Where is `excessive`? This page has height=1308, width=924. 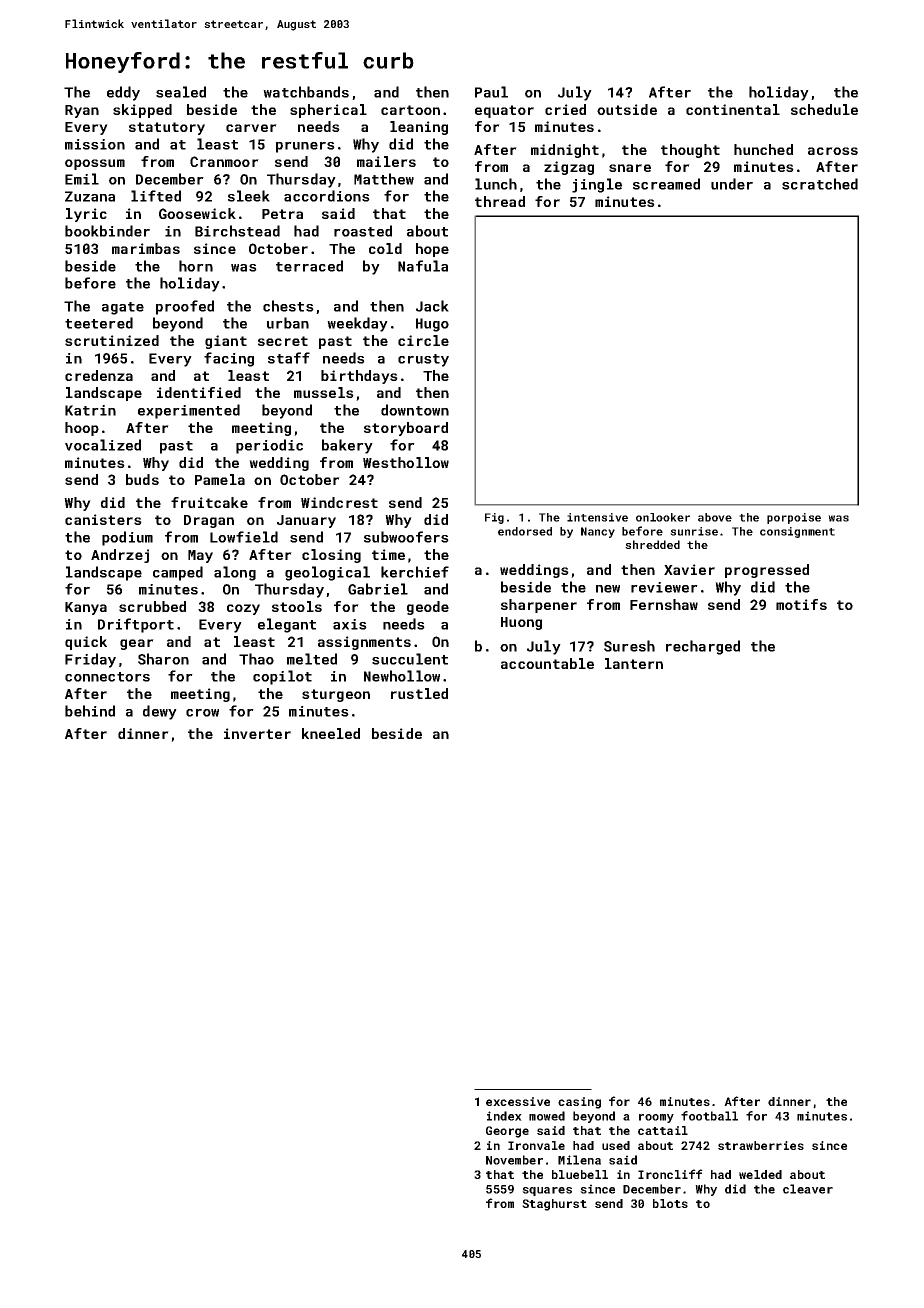
excessive is located at coordinates (518, 1101).
